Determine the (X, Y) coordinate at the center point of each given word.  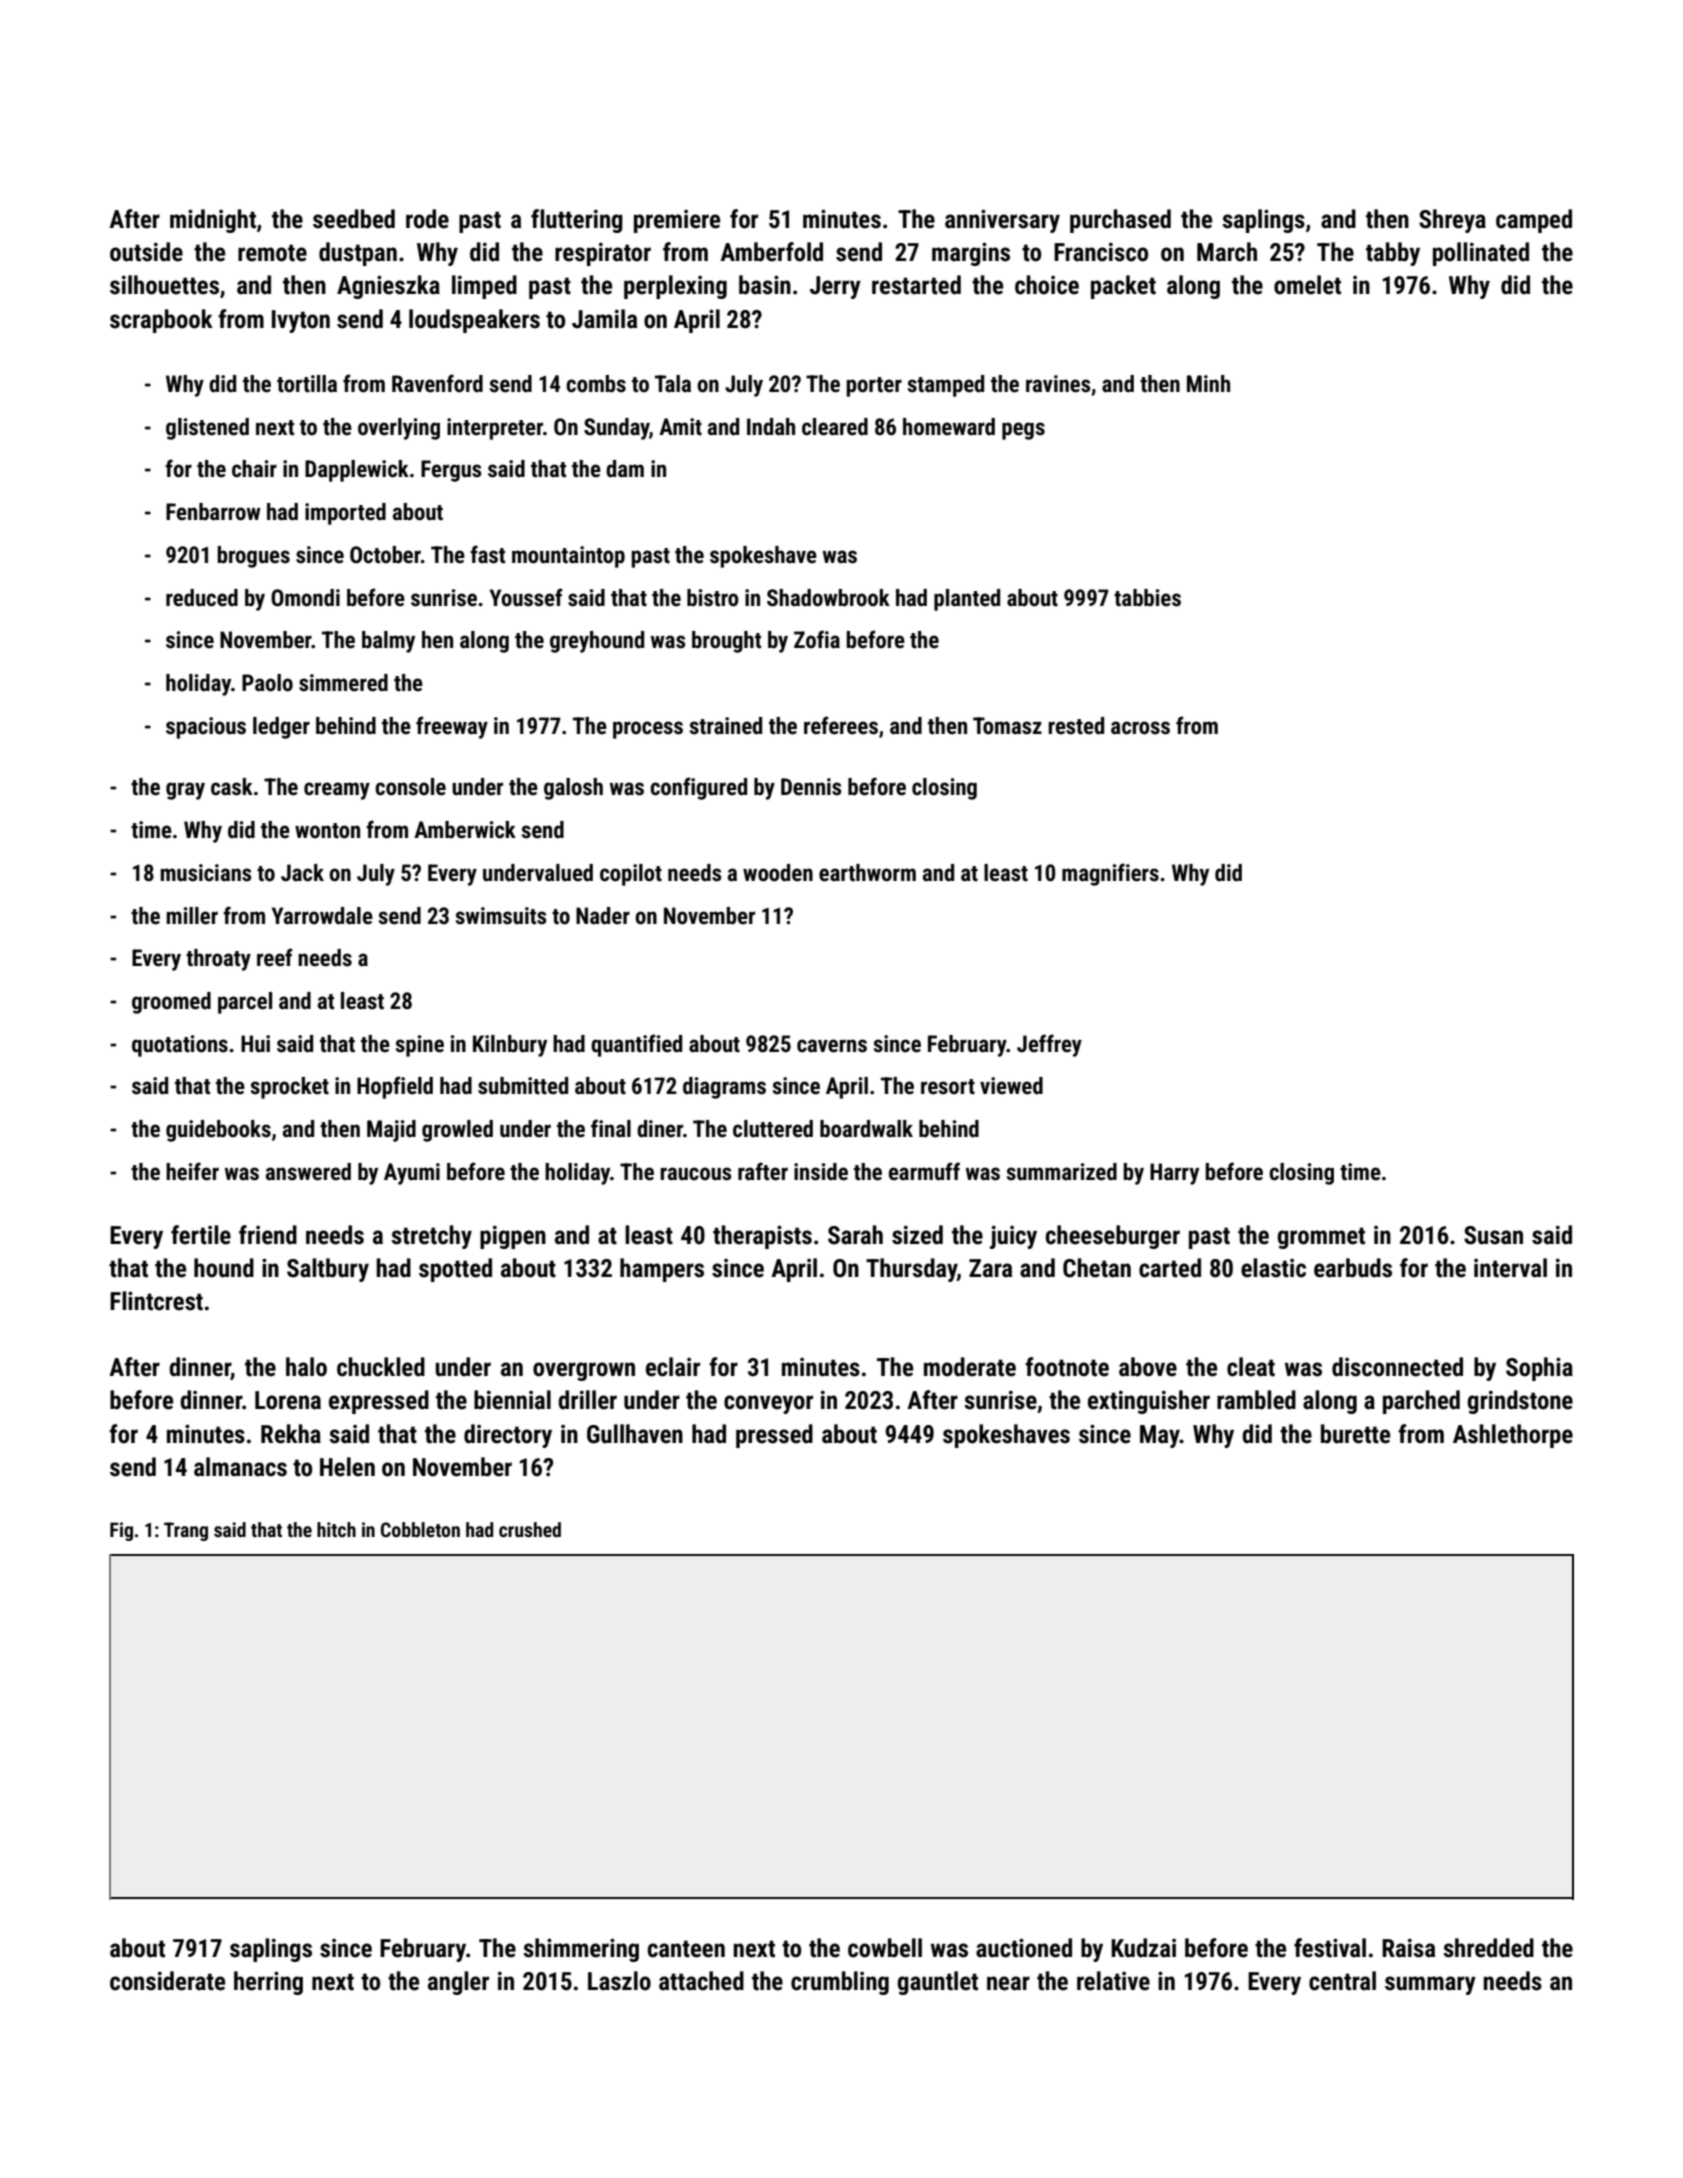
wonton (327, 831)
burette (1355, 1434)
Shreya (1452, 221)
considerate (167, 1981)
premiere (677, 221)
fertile (201, 1235)
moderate (970, 1367)
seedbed (354, 219)
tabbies (1147, 598)
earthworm (867, 873)
